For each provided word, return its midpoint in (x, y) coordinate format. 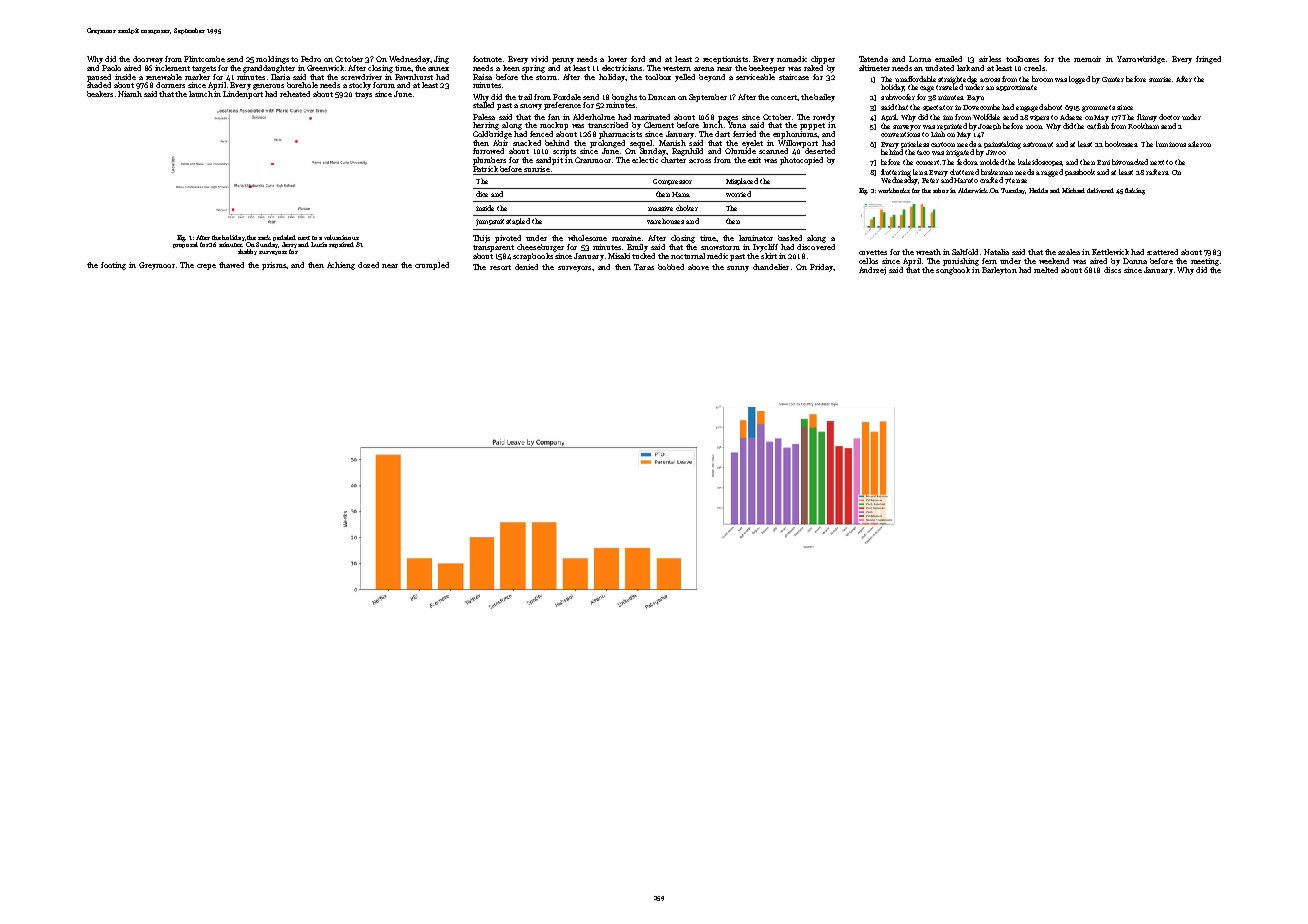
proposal (185, 245)
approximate (1016, 88)
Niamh (130, 94)
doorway (148, 60)
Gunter (1113, 79)
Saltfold (965, 252)
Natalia (996, 252)
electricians (622, 68)
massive (660, 208)
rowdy (824, 118)
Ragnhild (687, 152)
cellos (868, 261)
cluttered (964, 172)
